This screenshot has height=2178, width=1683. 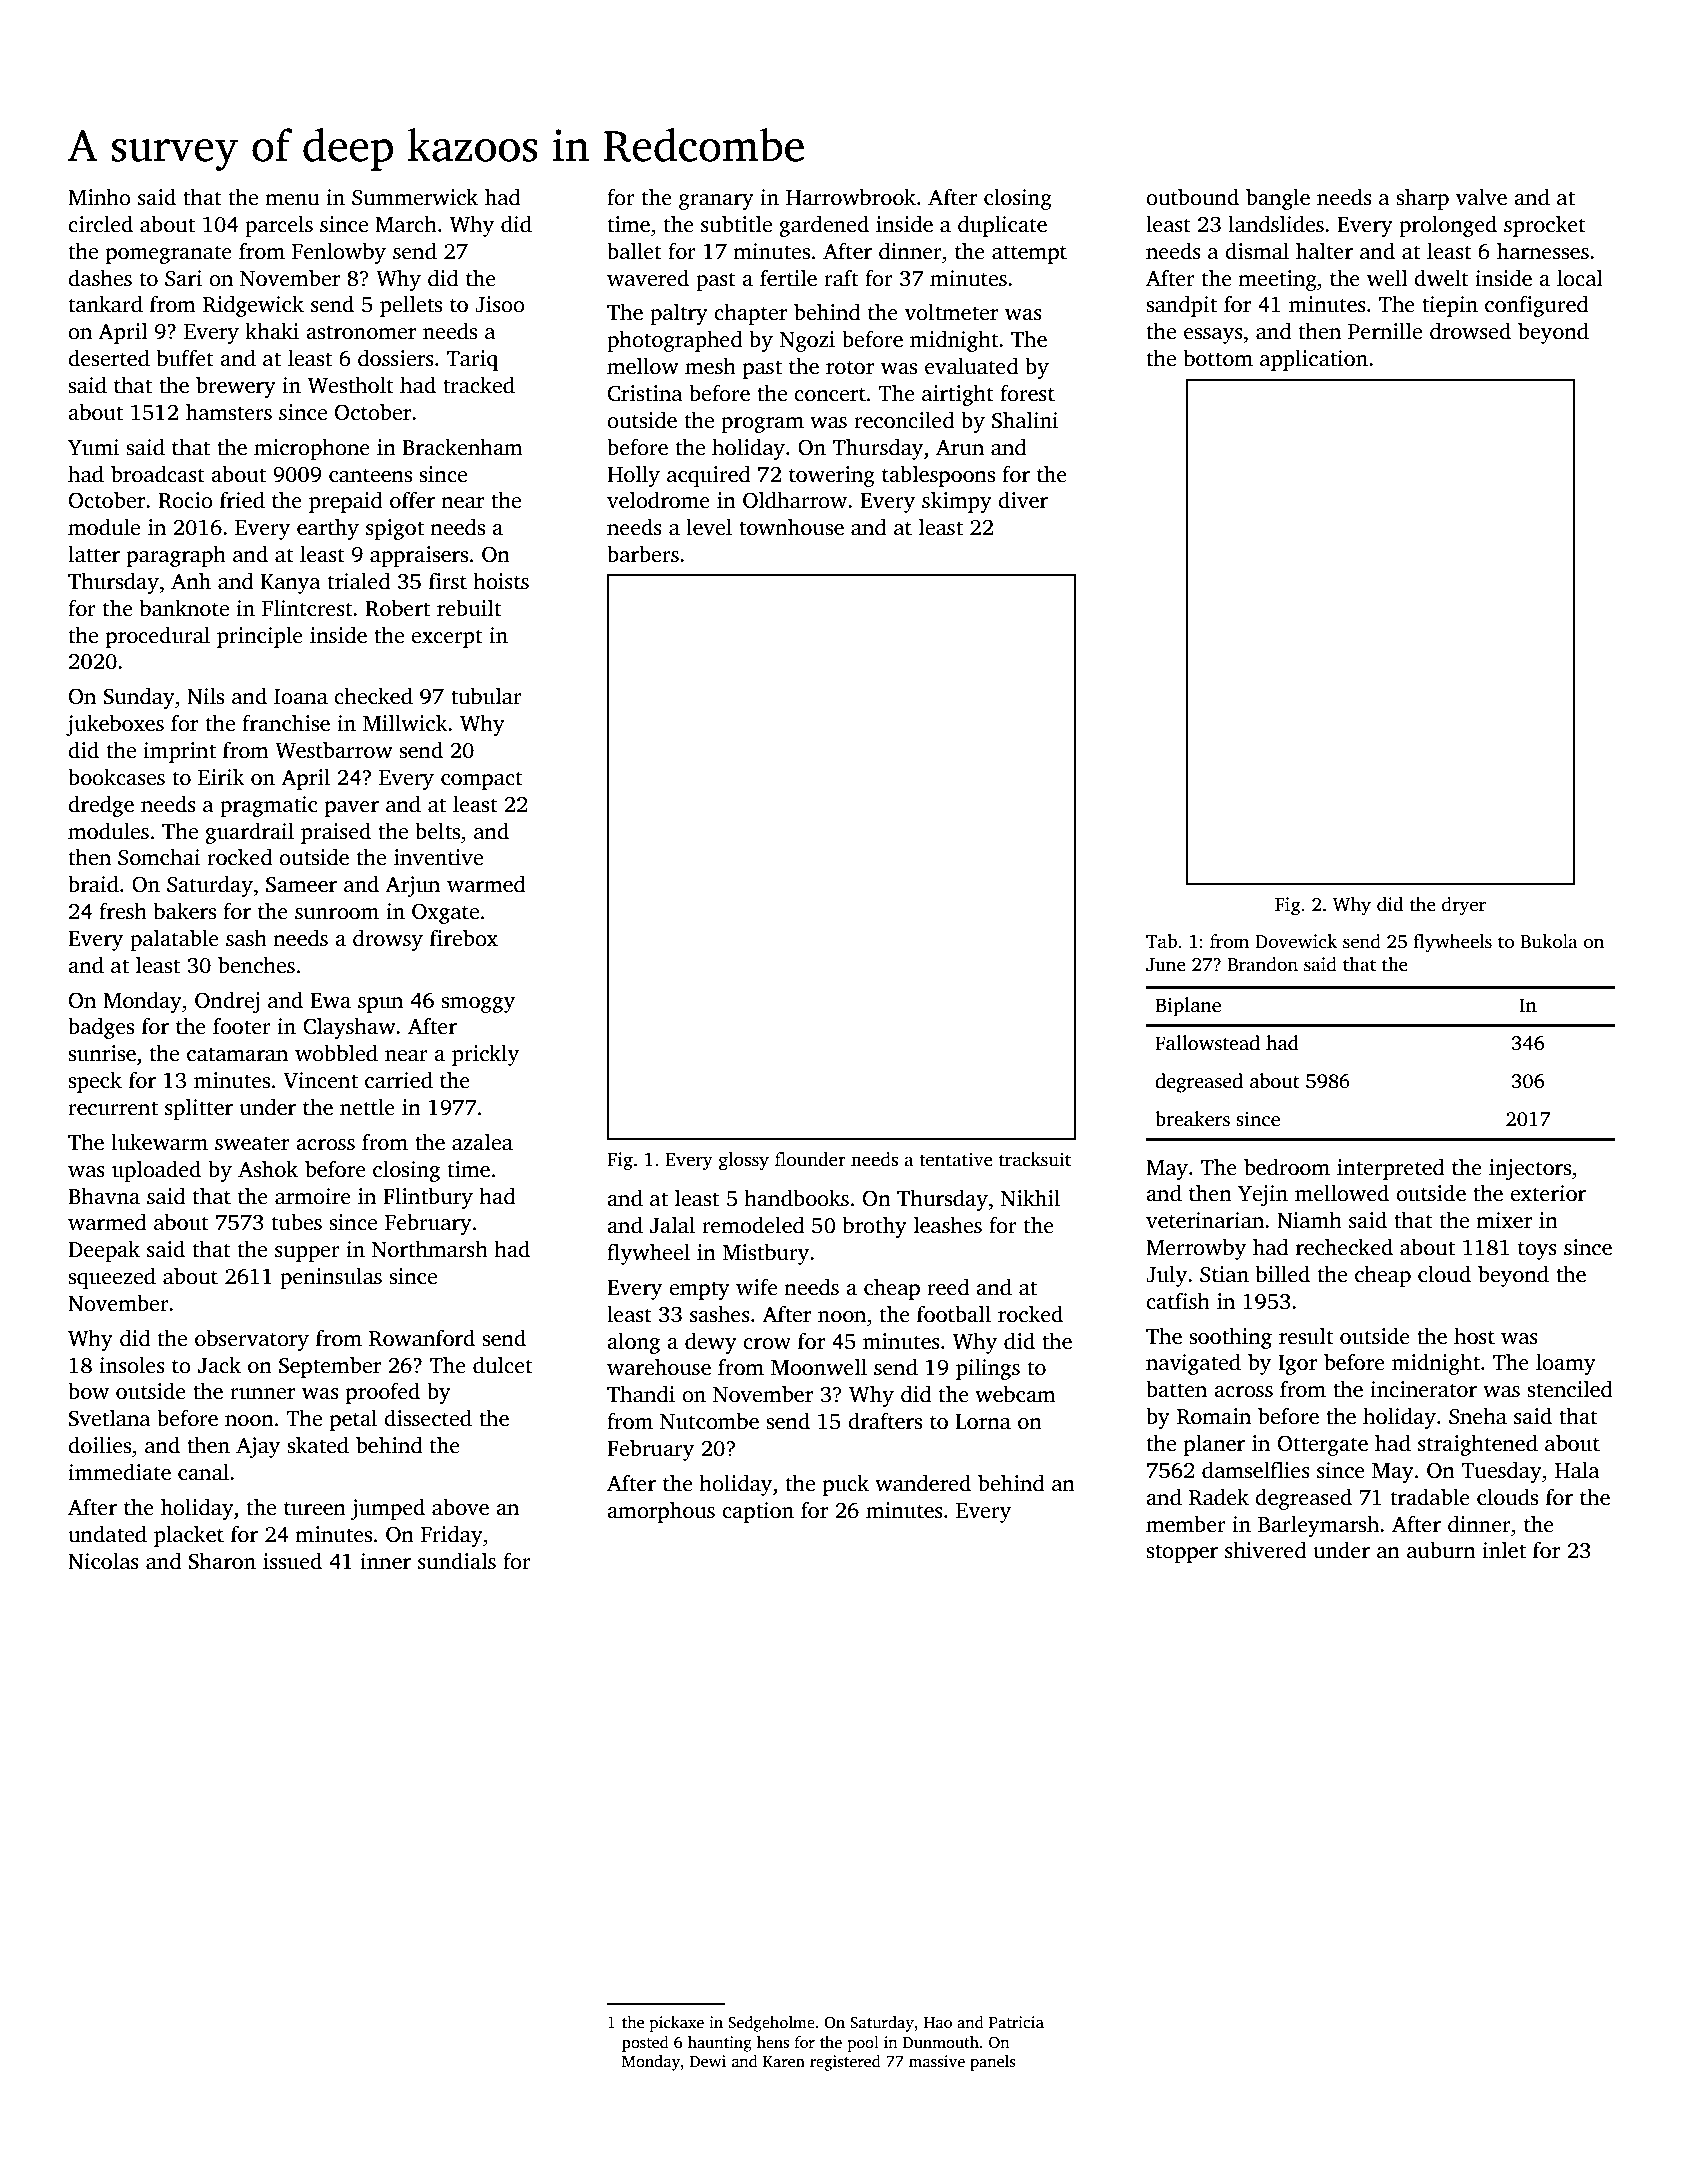 What do you see at coordinates (159, 857) in the screenshot?
I see `Somchai` at bounding box center [159, 857].
